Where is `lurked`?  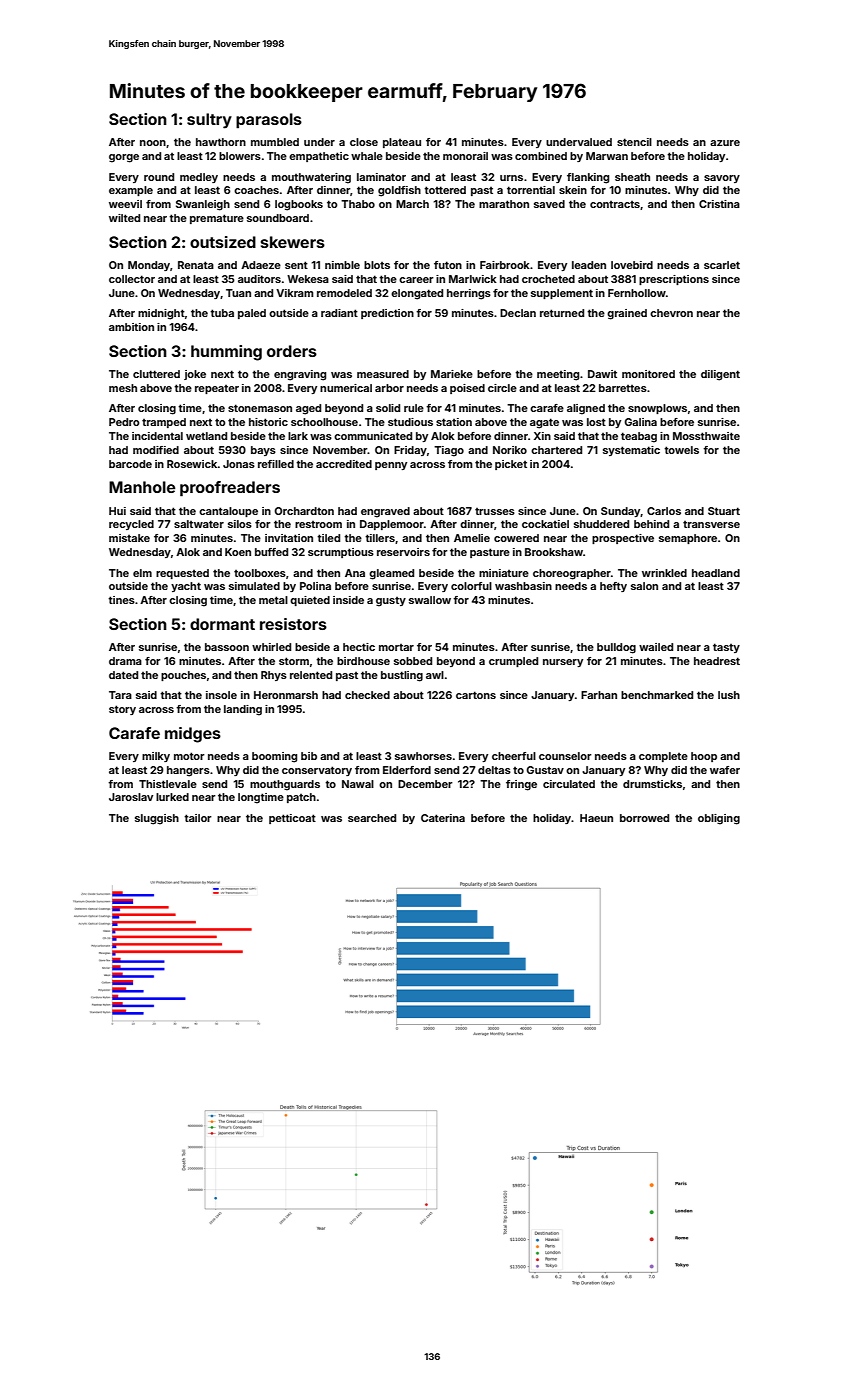 lurked is located at coordinates (172, 797).
